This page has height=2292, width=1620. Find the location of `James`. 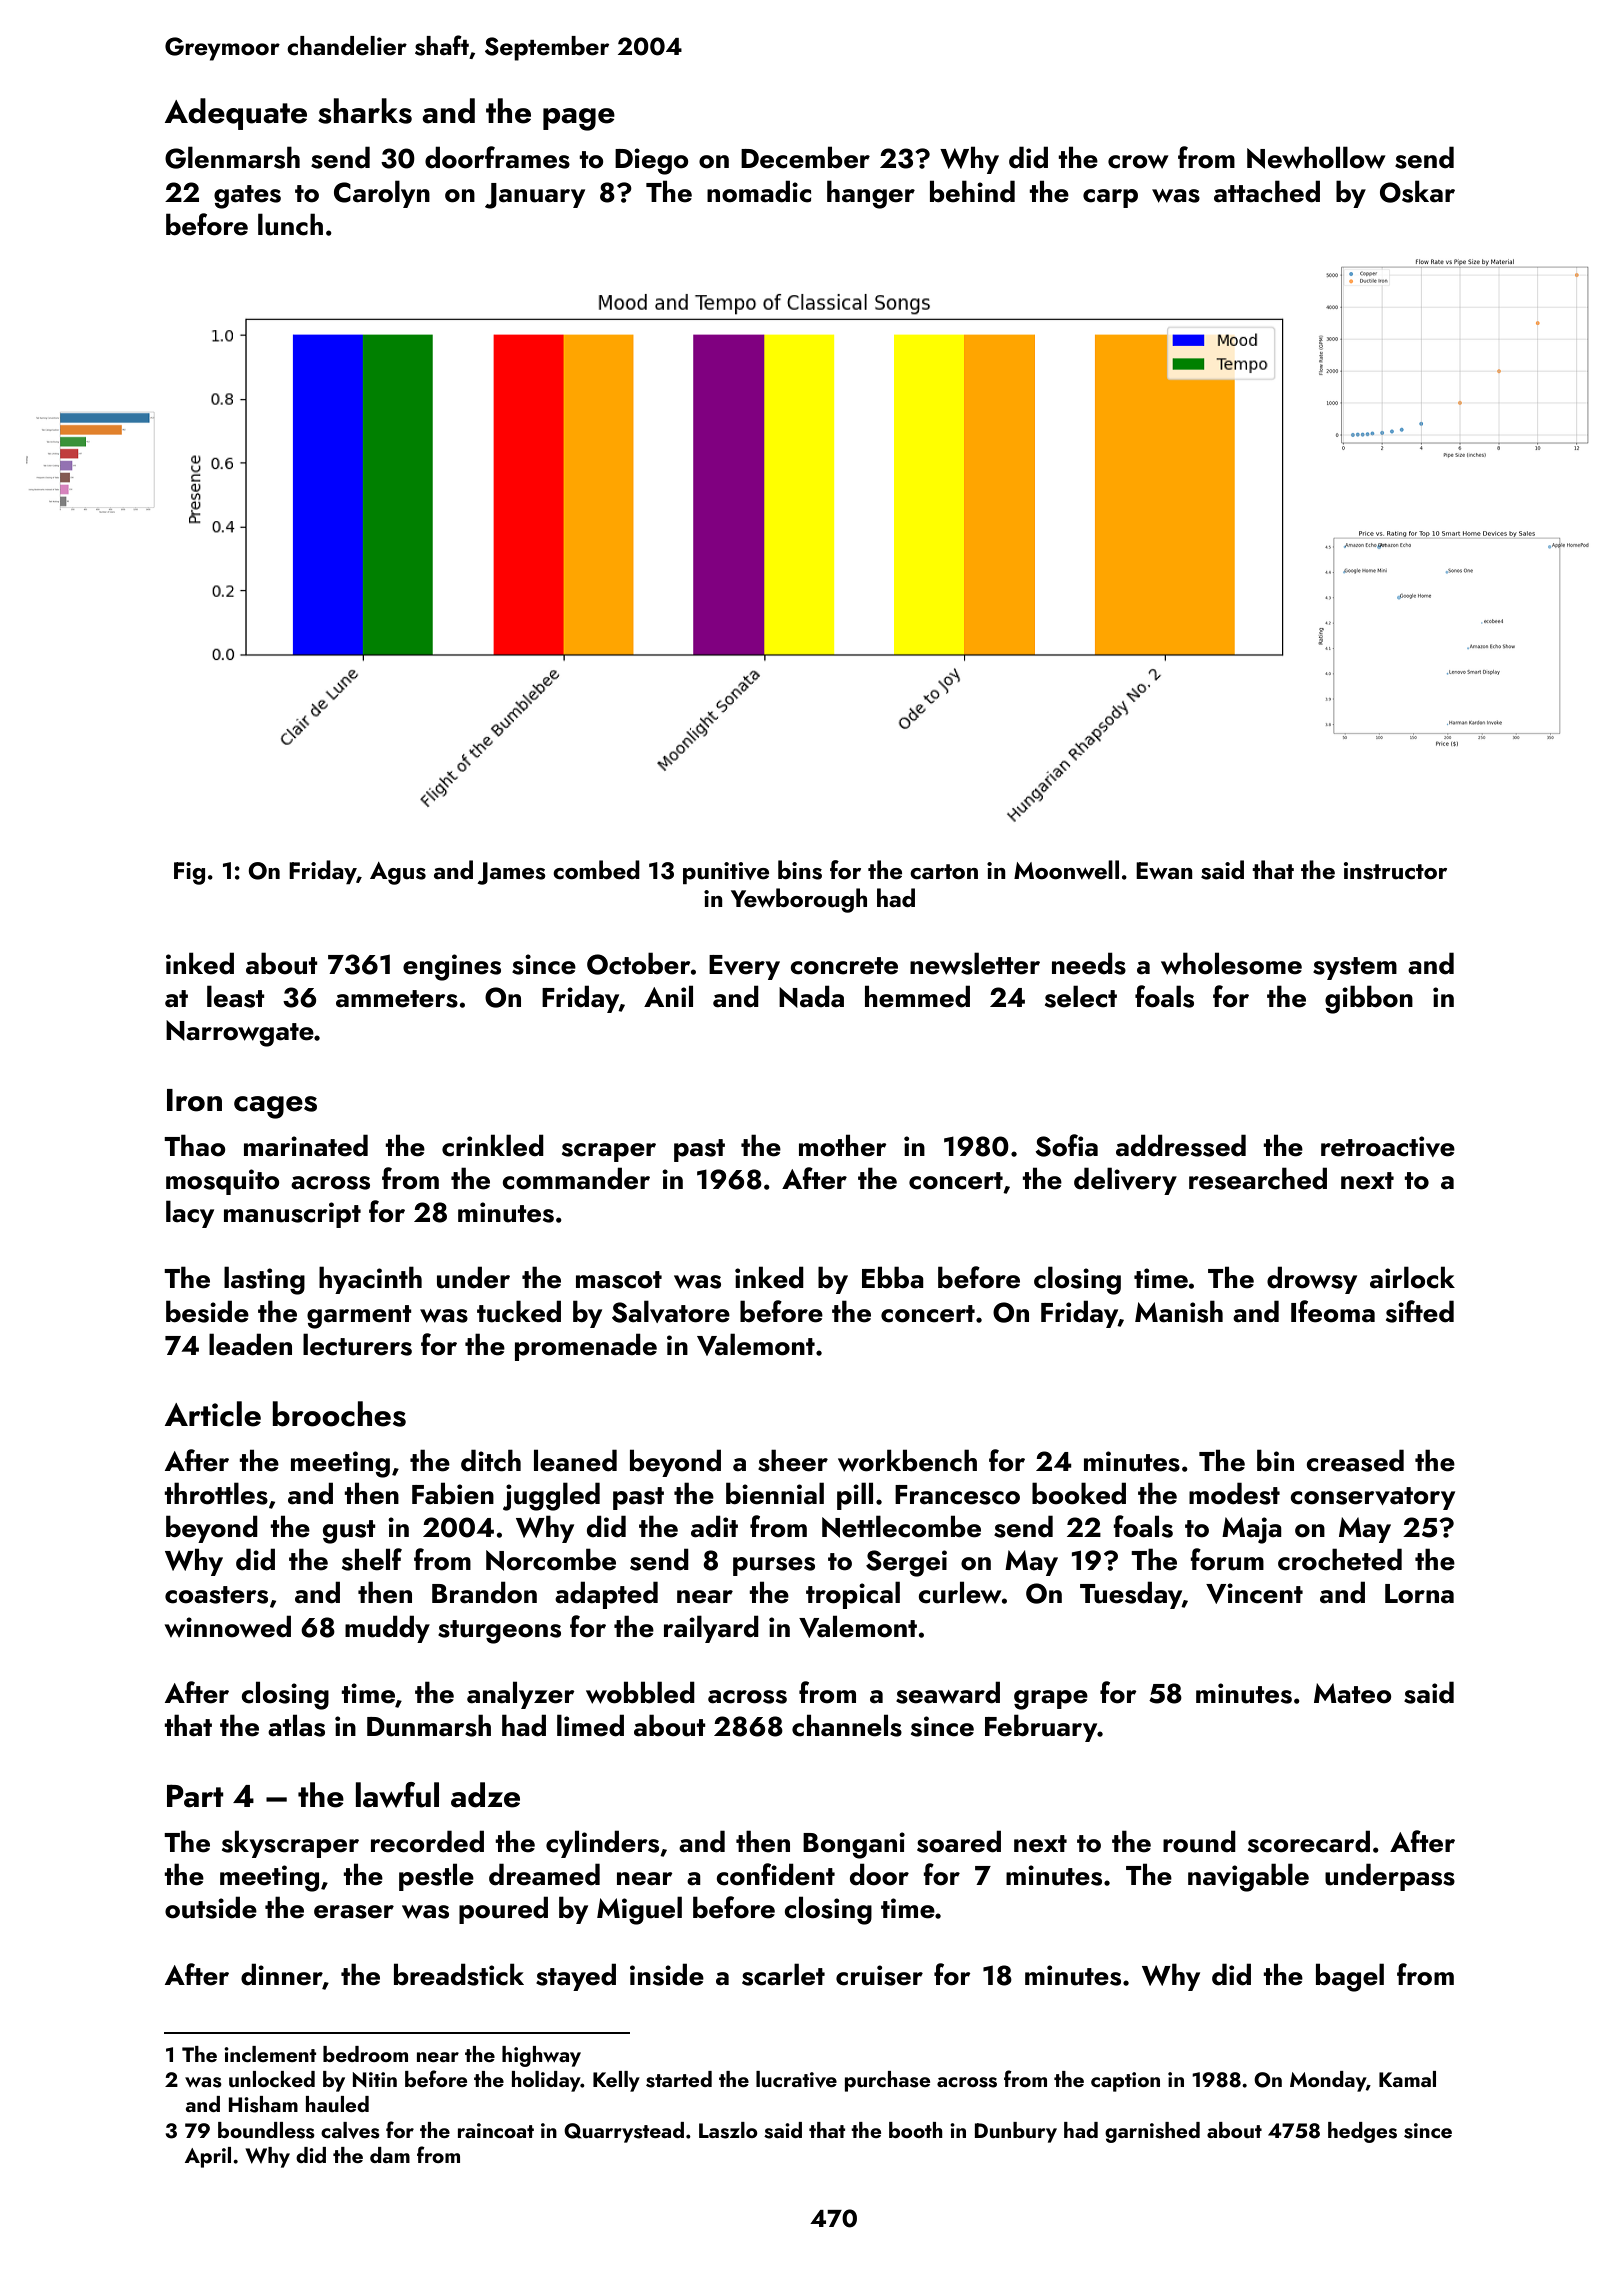

James is located at coordinates (511, 873).
